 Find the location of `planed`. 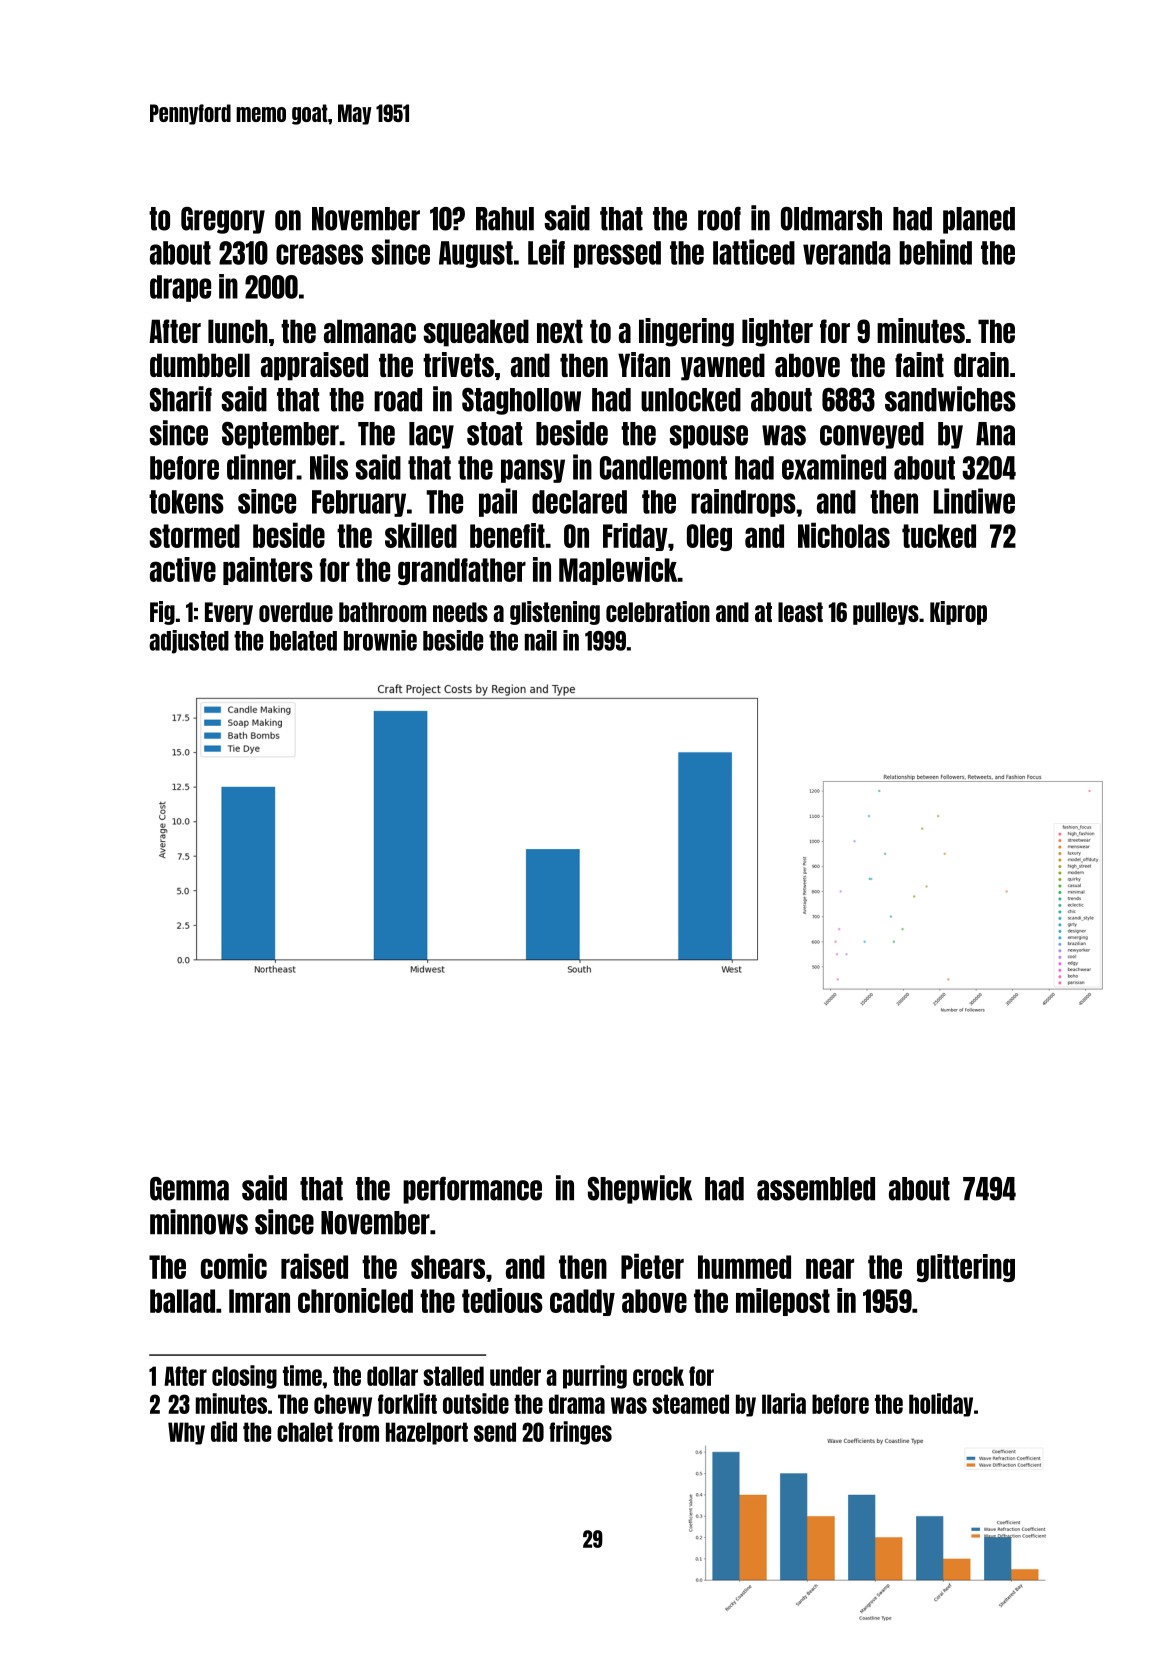

planed is located at coordinates (979, 220).
